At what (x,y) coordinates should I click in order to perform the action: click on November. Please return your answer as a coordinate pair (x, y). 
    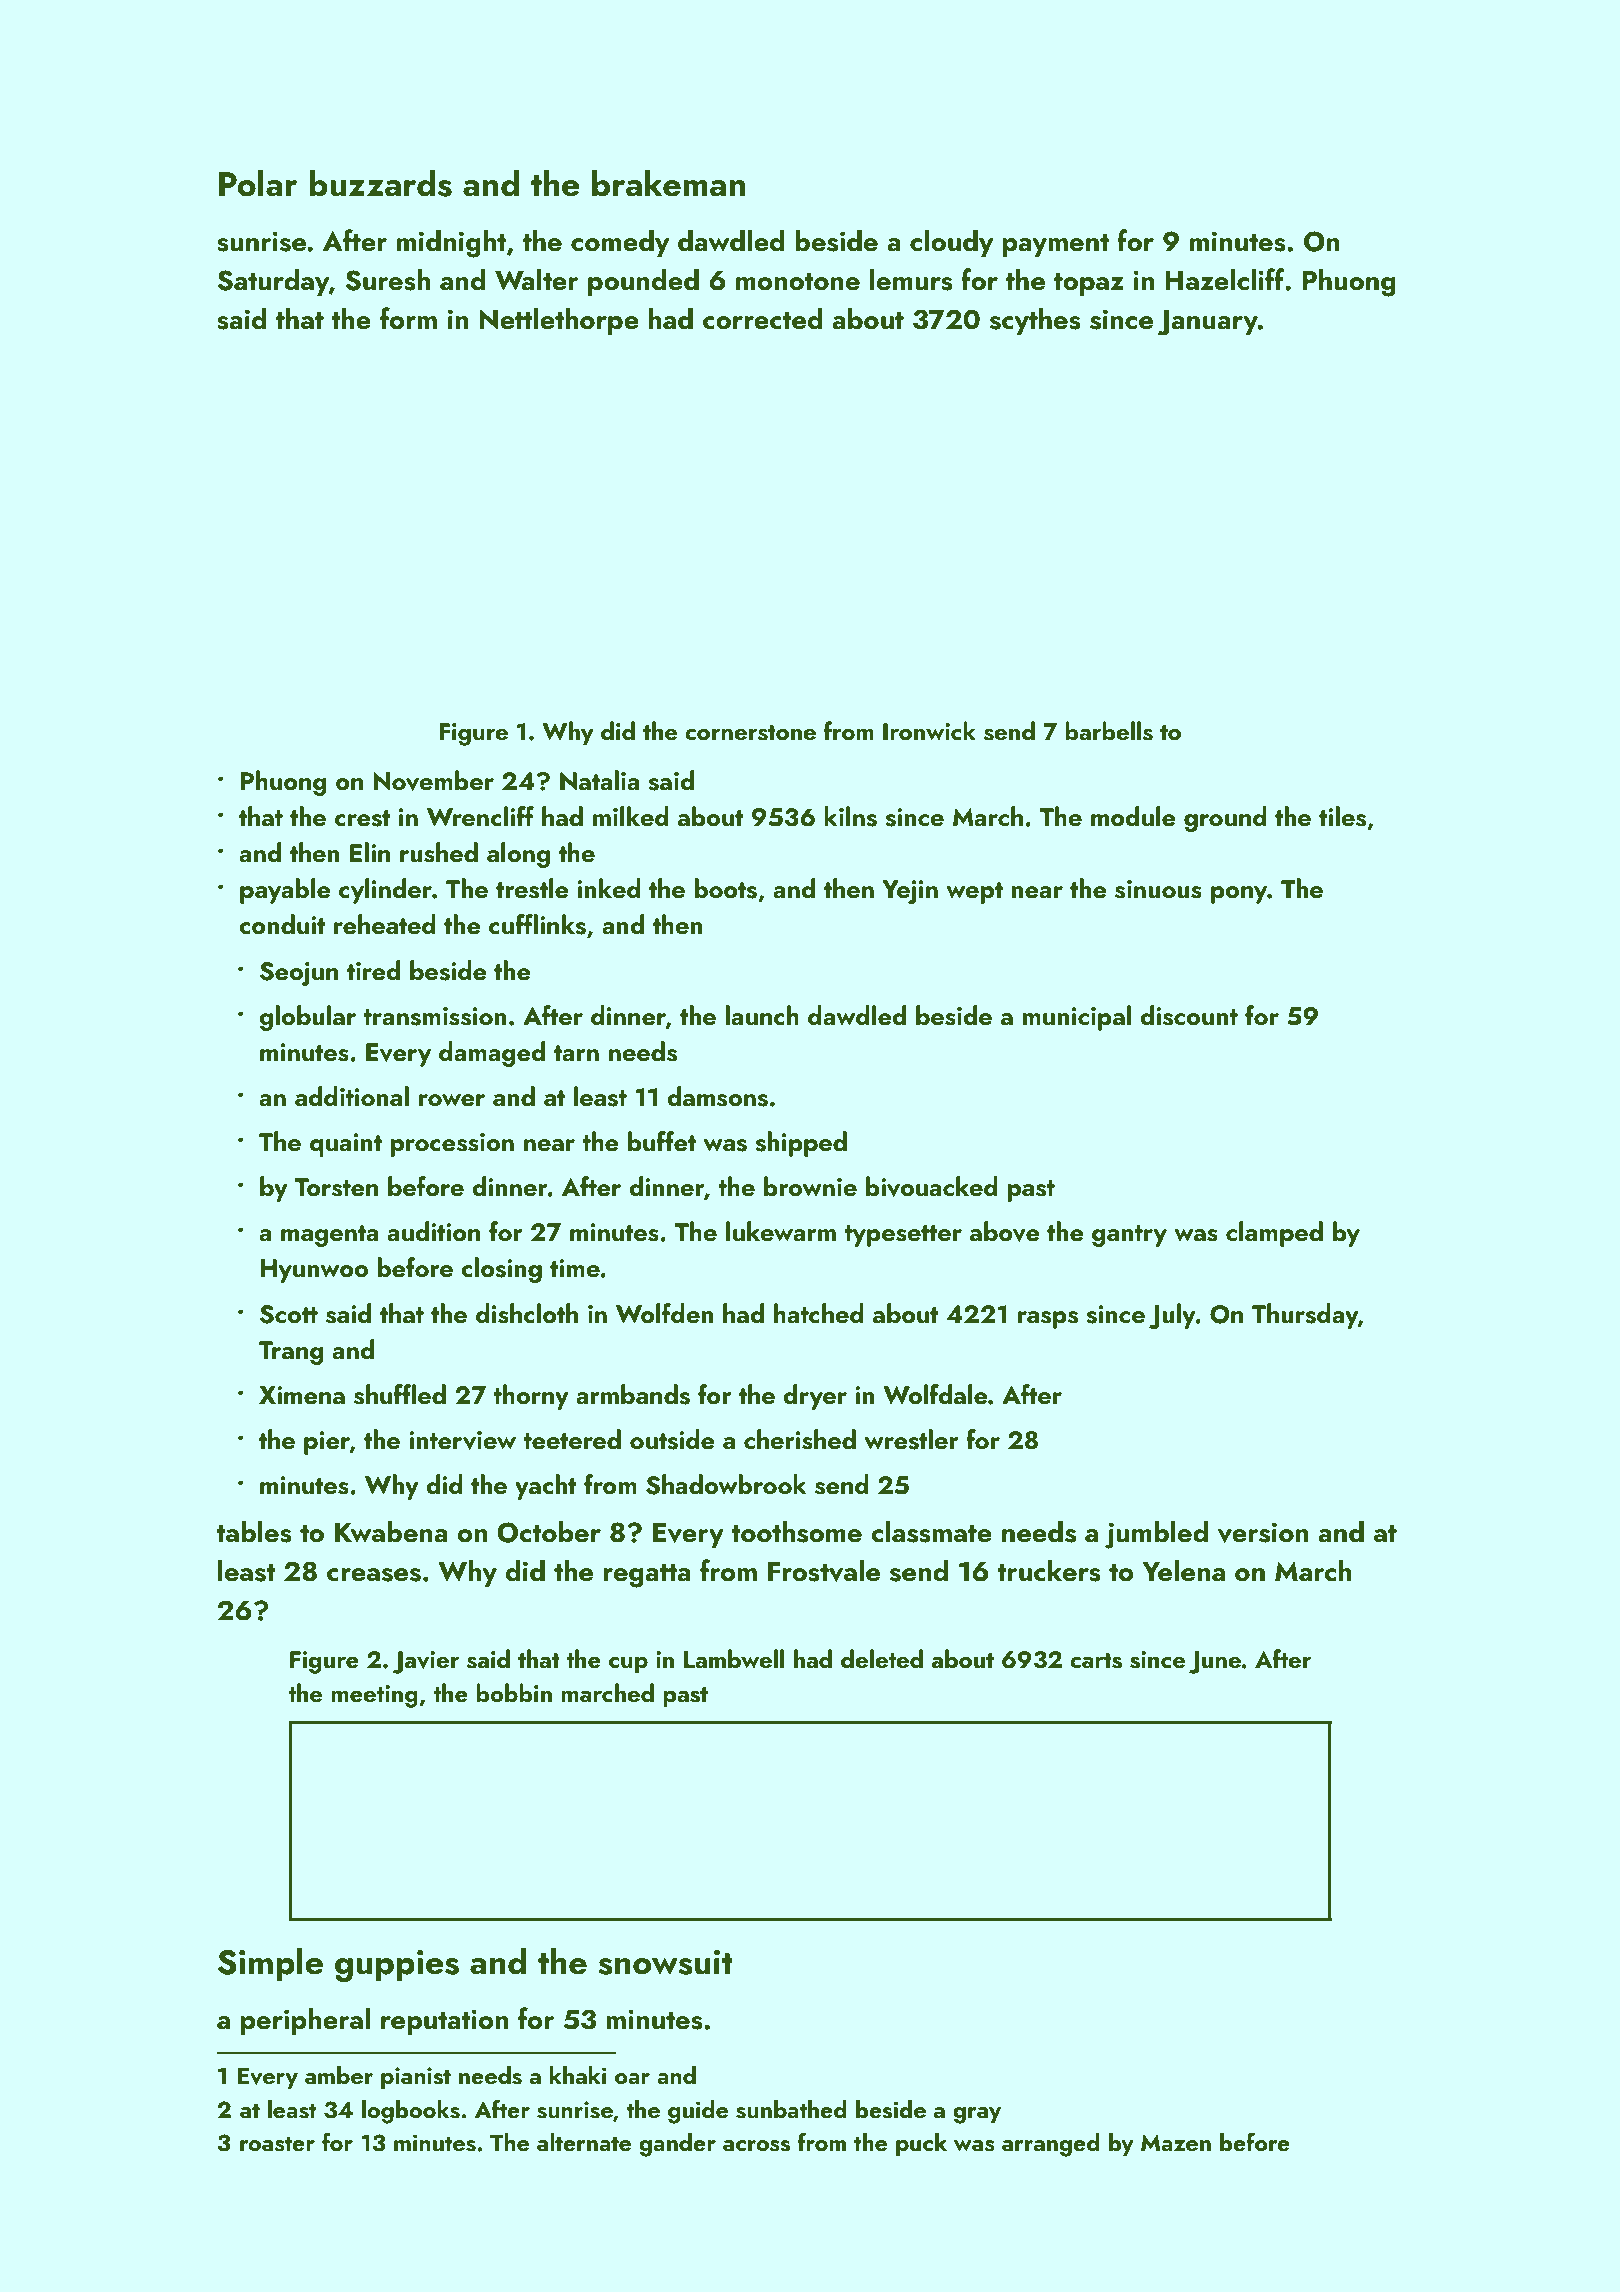
    Looking at the image, I should click on (434, 780).
